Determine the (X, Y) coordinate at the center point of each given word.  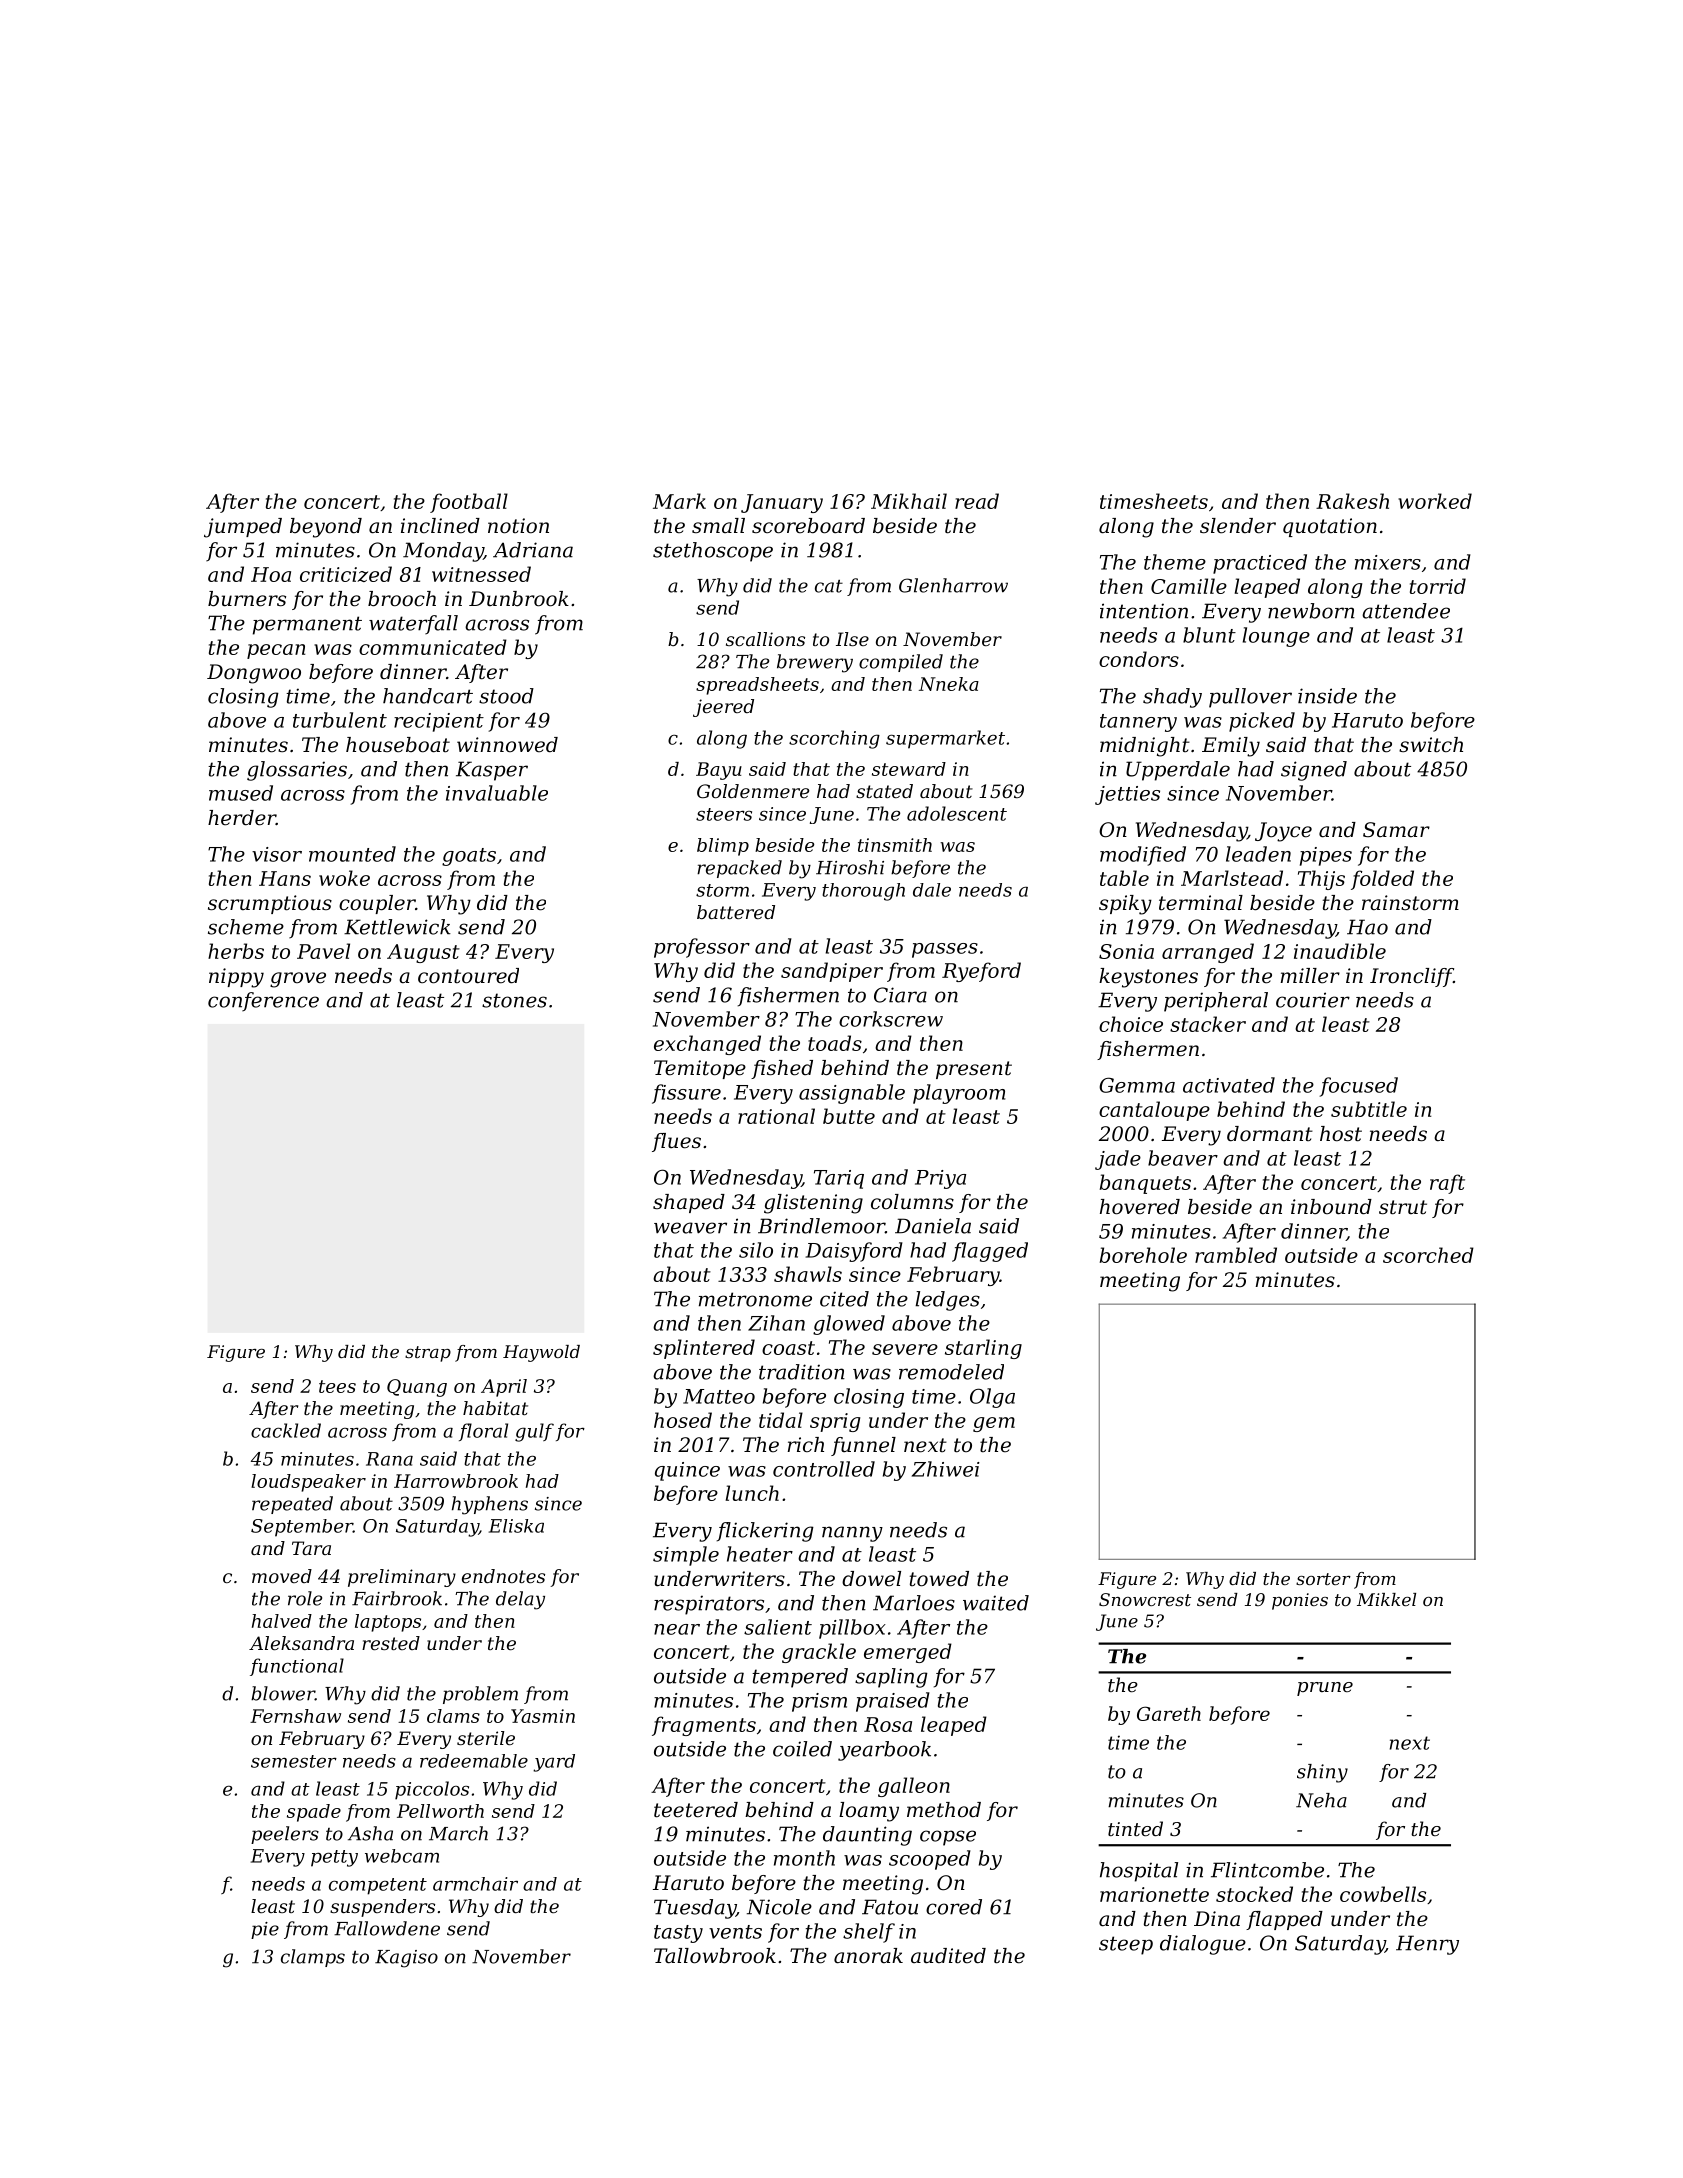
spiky (1125, 905)
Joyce (1283, 832)
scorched (1428, 1255)
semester (294, 1761)
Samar (1396, 829)
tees (337, 1386)
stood (506, 696)
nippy (236, 978)
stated (884, 791)
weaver (690, 1228)
